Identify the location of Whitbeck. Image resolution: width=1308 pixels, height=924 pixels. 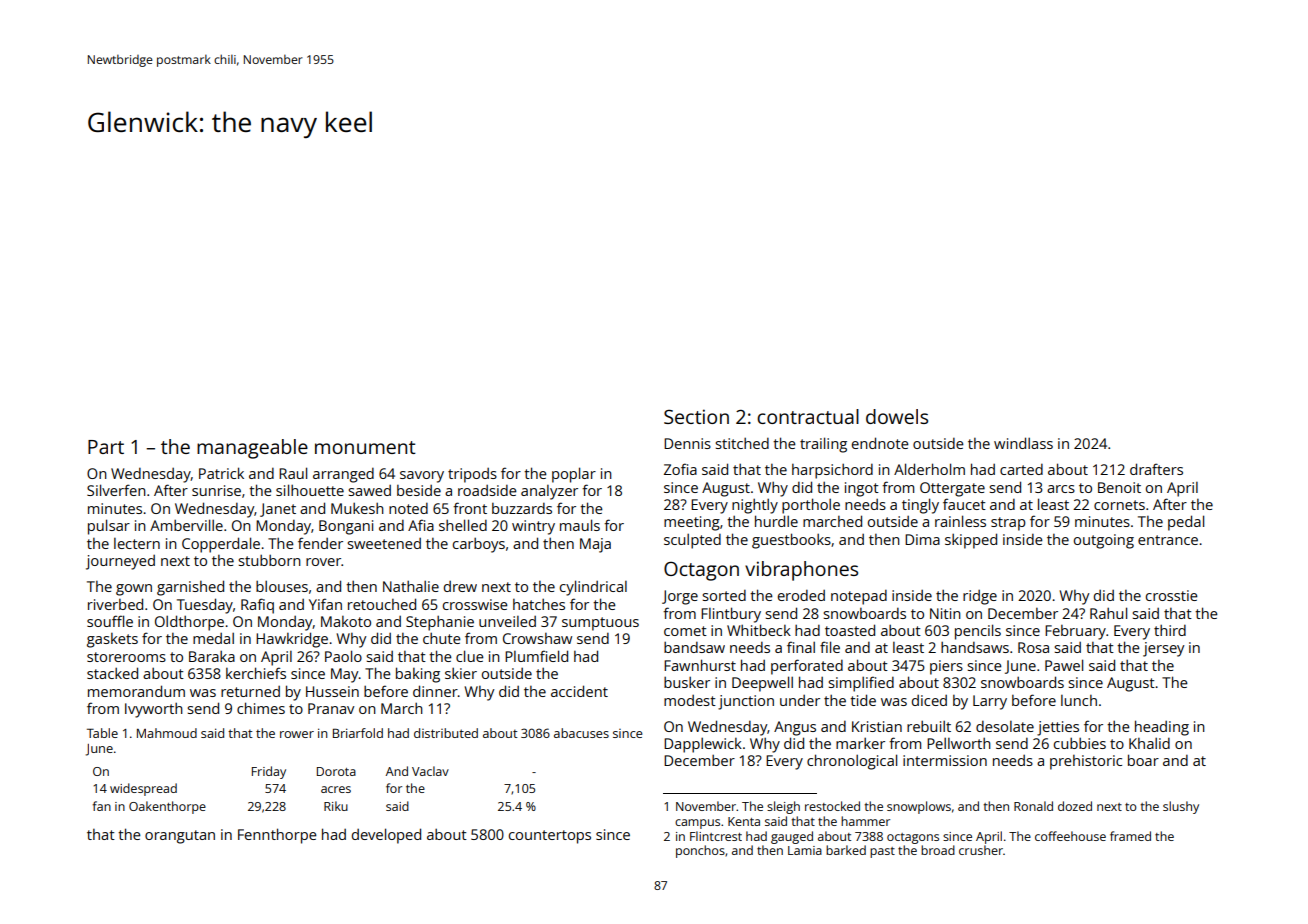
(759, 630).
